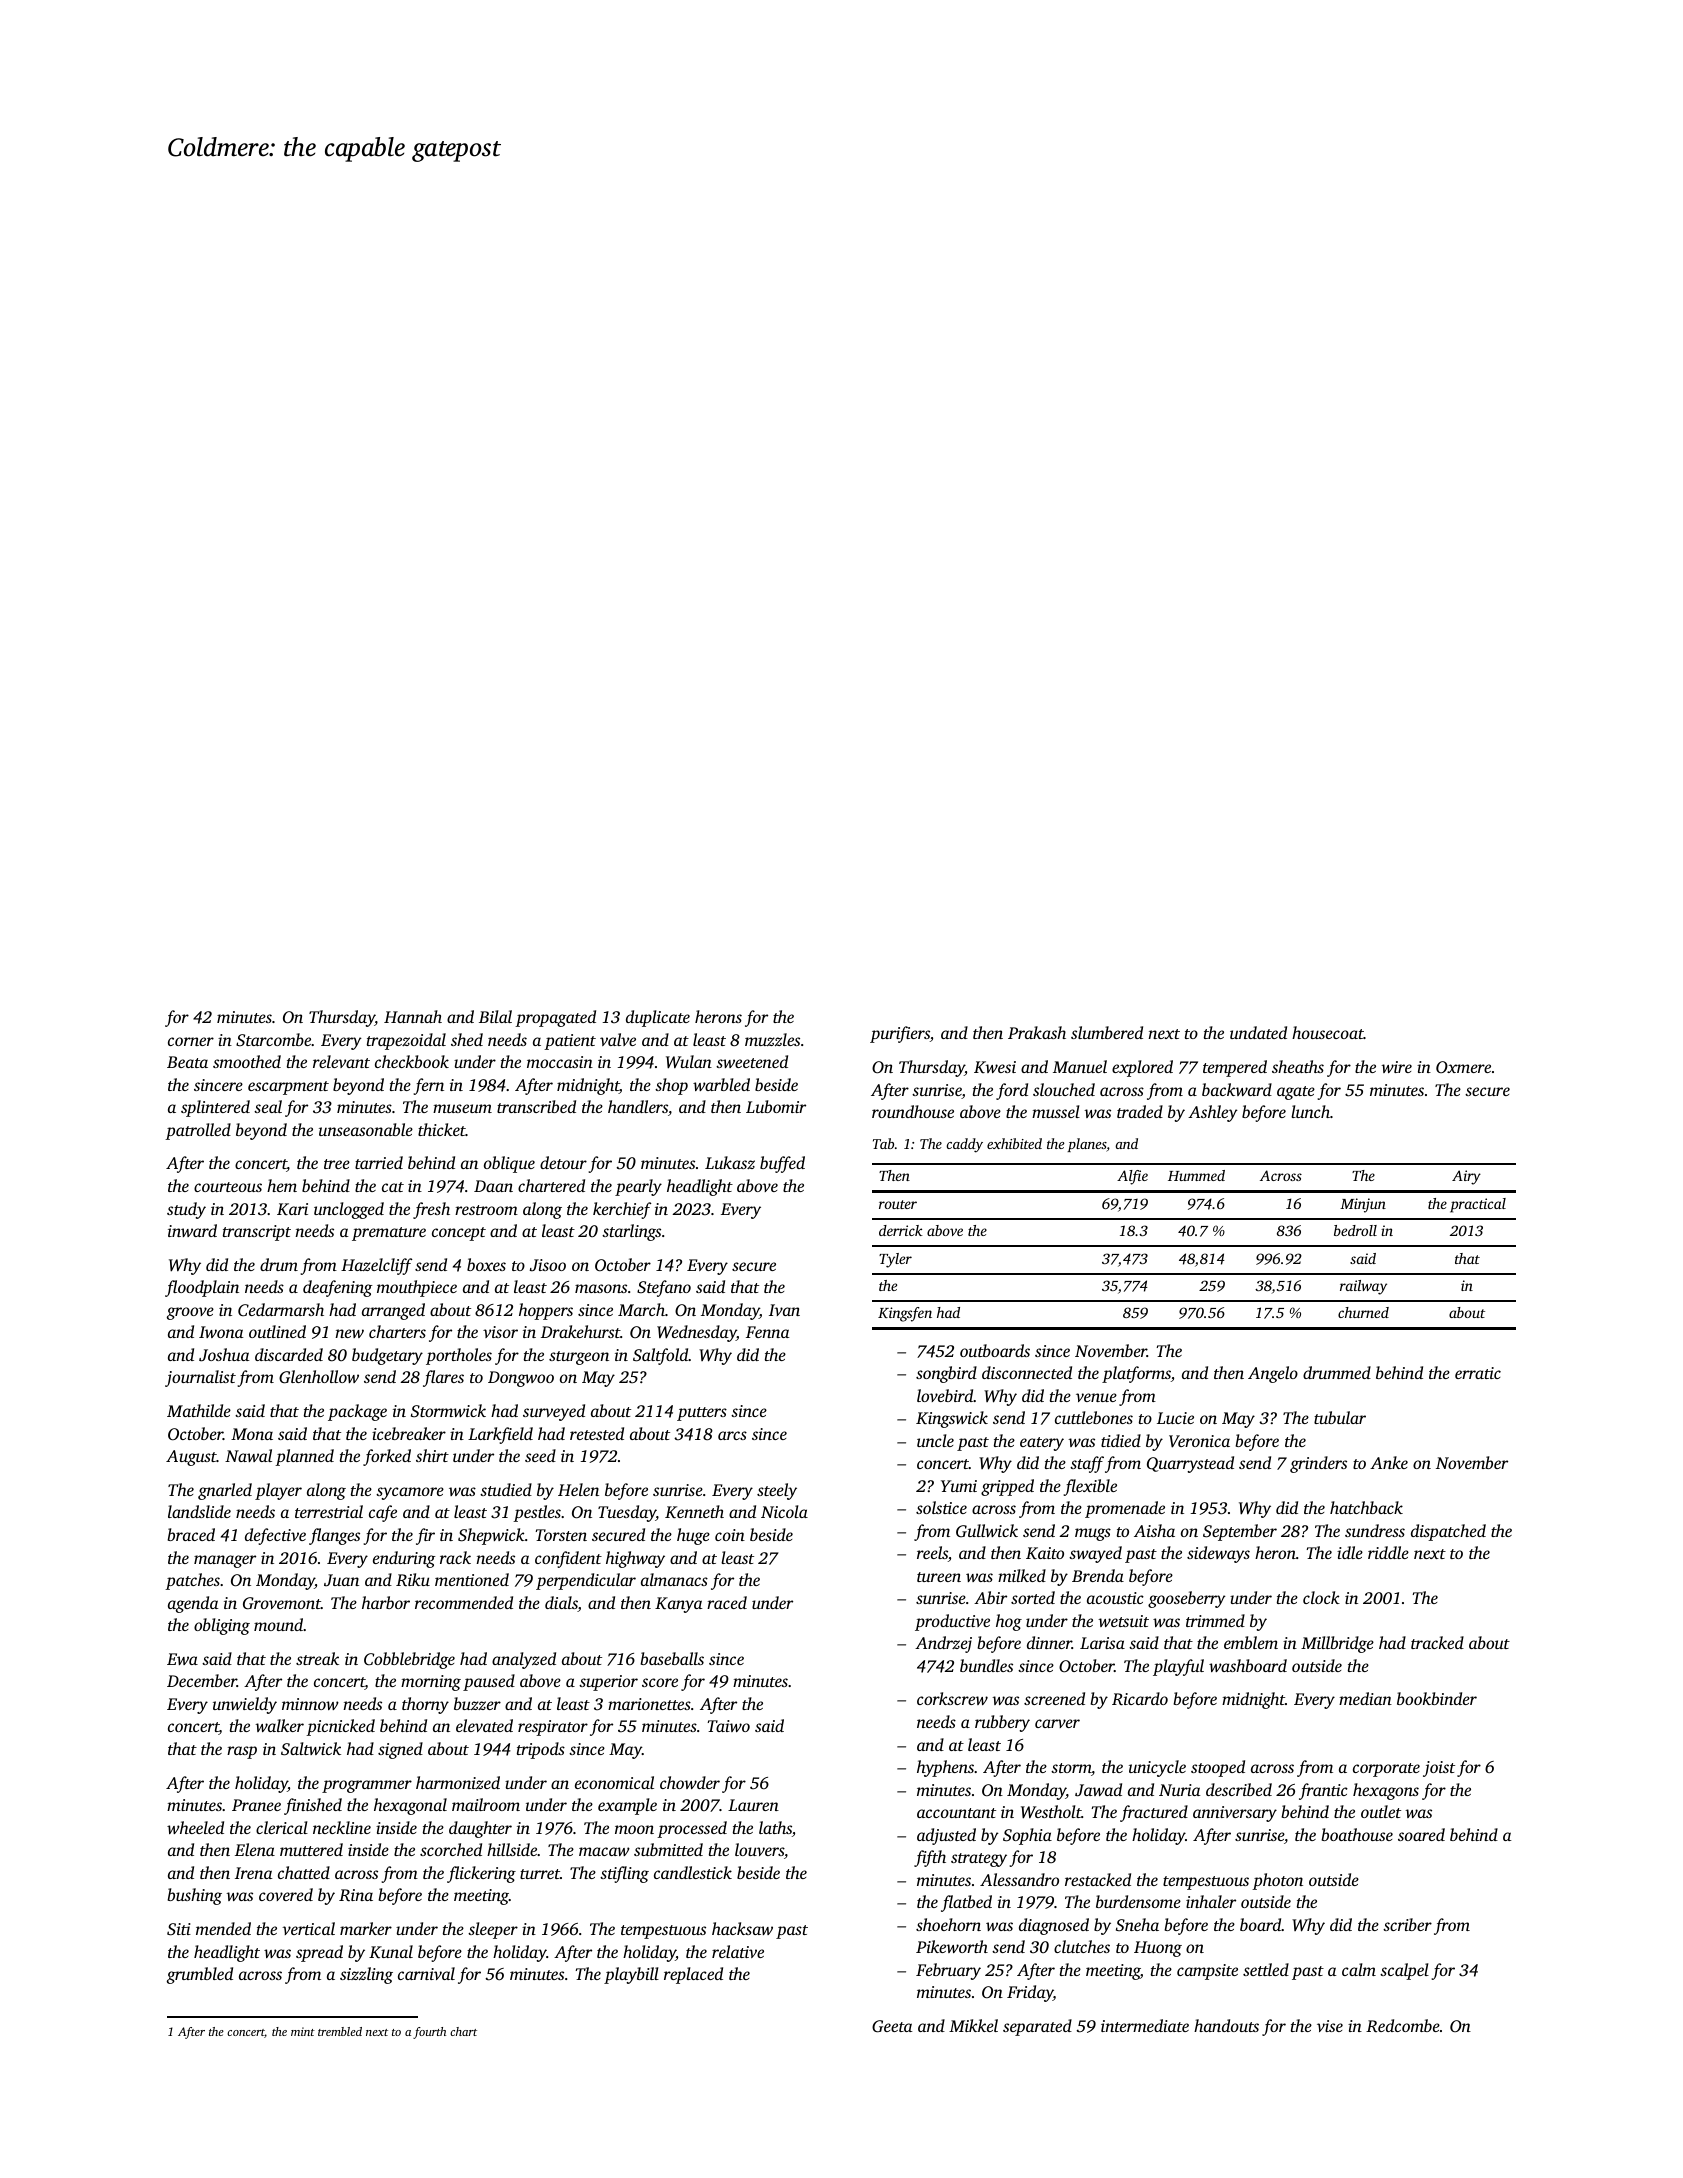 The image size is (1683, 2178). I want to click on arcs, so click(732, 1435).
